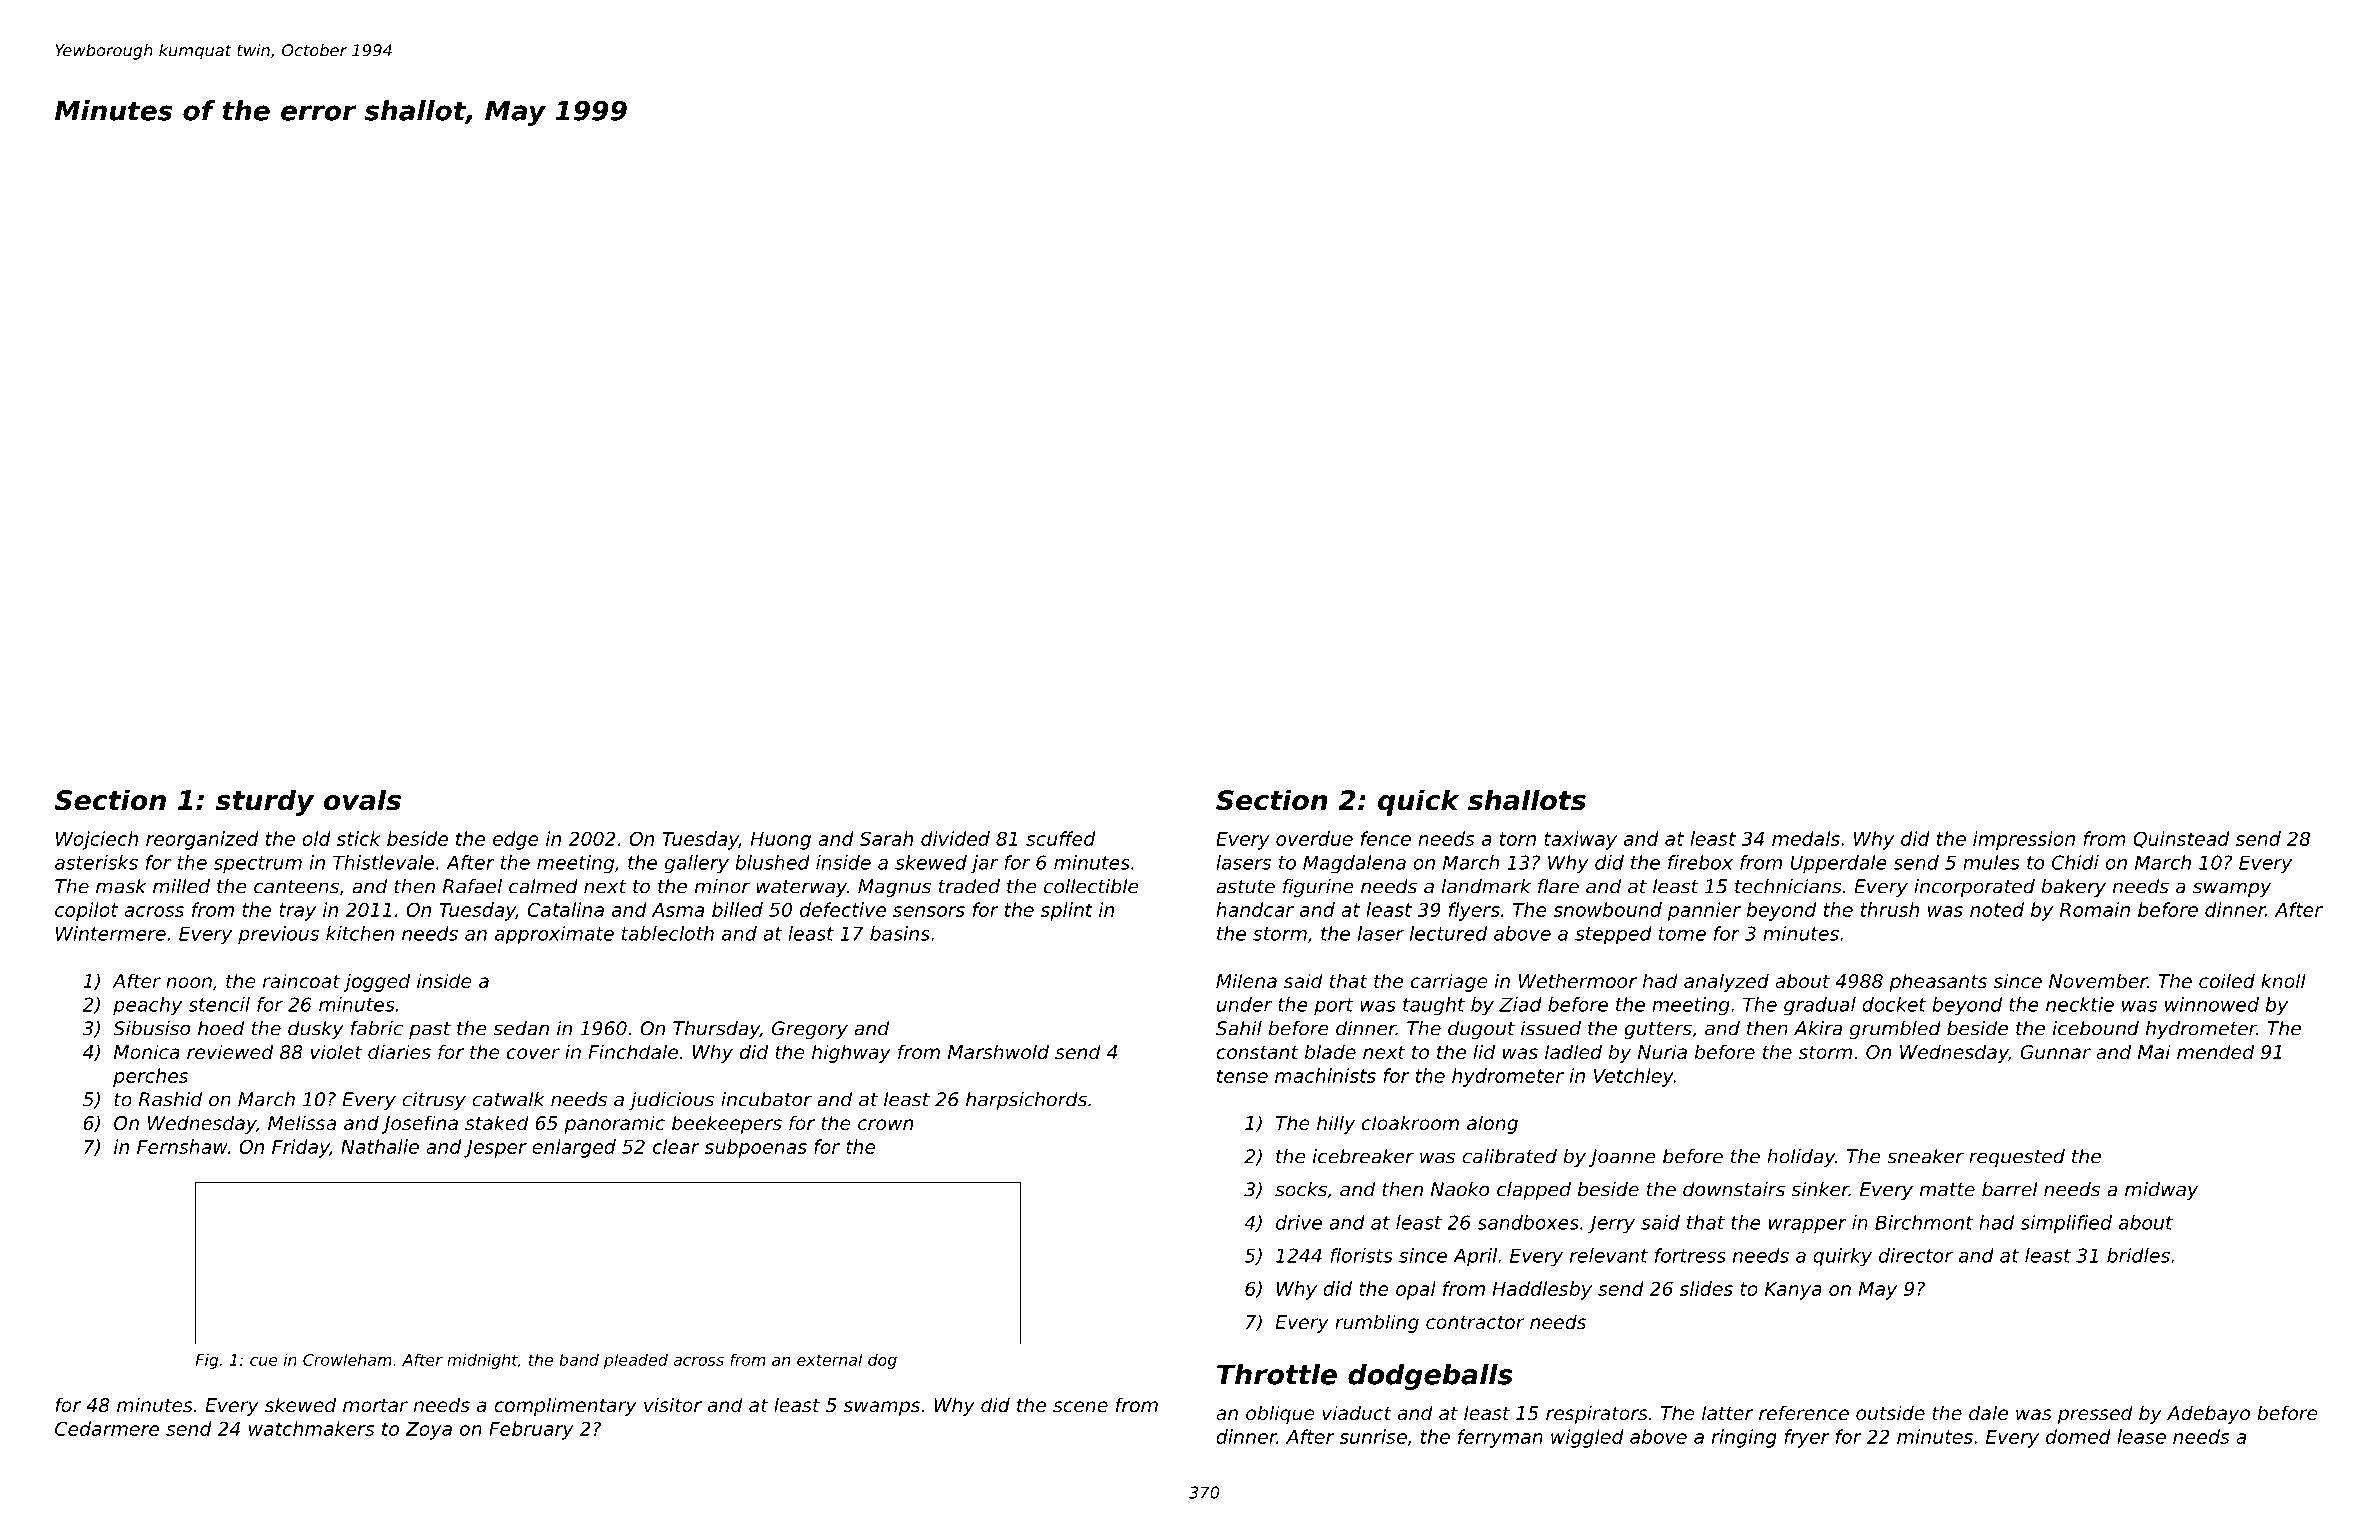  Describe the element at coordinates (1418, 802) in the screenshot. I see `quick` at that location.
